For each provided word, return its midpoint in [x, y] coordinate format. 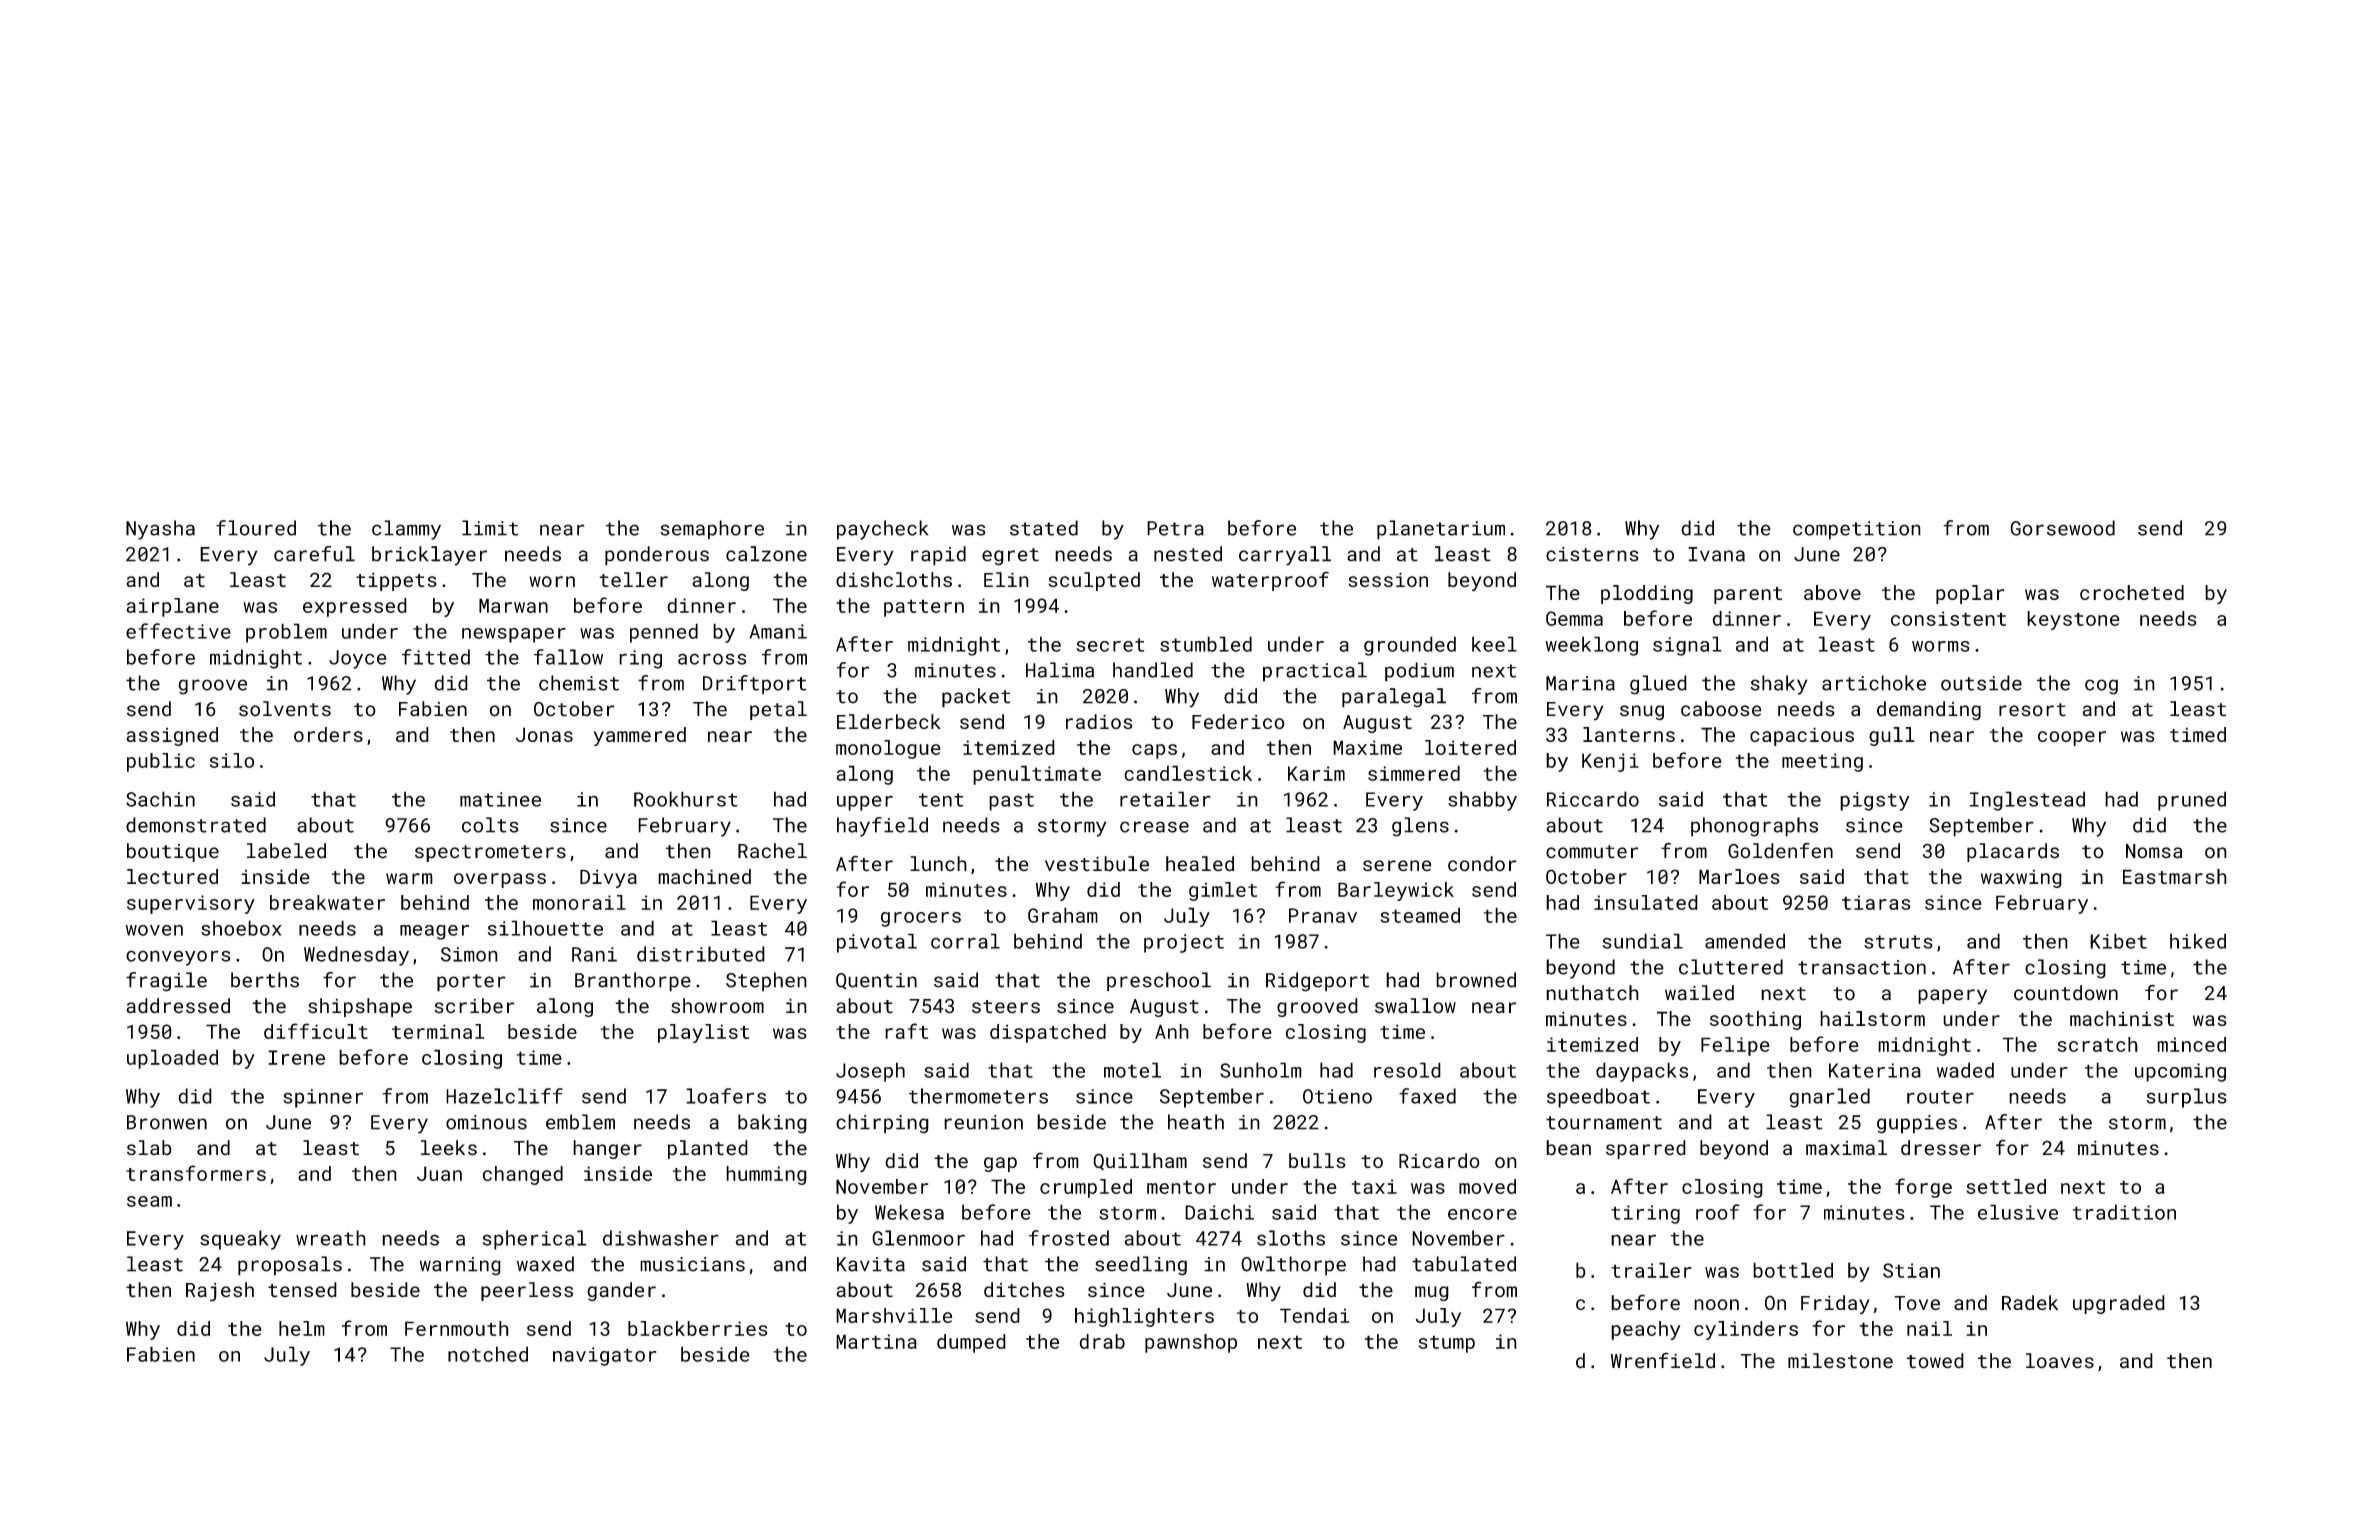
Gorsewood [2062, 528]
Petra [1175, 528]
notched [488, 1354]
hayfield [882, 827]
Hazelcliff [504, 1096]
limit [490, 528]
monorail [579, 902]
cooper [2072, 738]
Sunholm [1261, 1070]
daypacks [1642, 1072]
